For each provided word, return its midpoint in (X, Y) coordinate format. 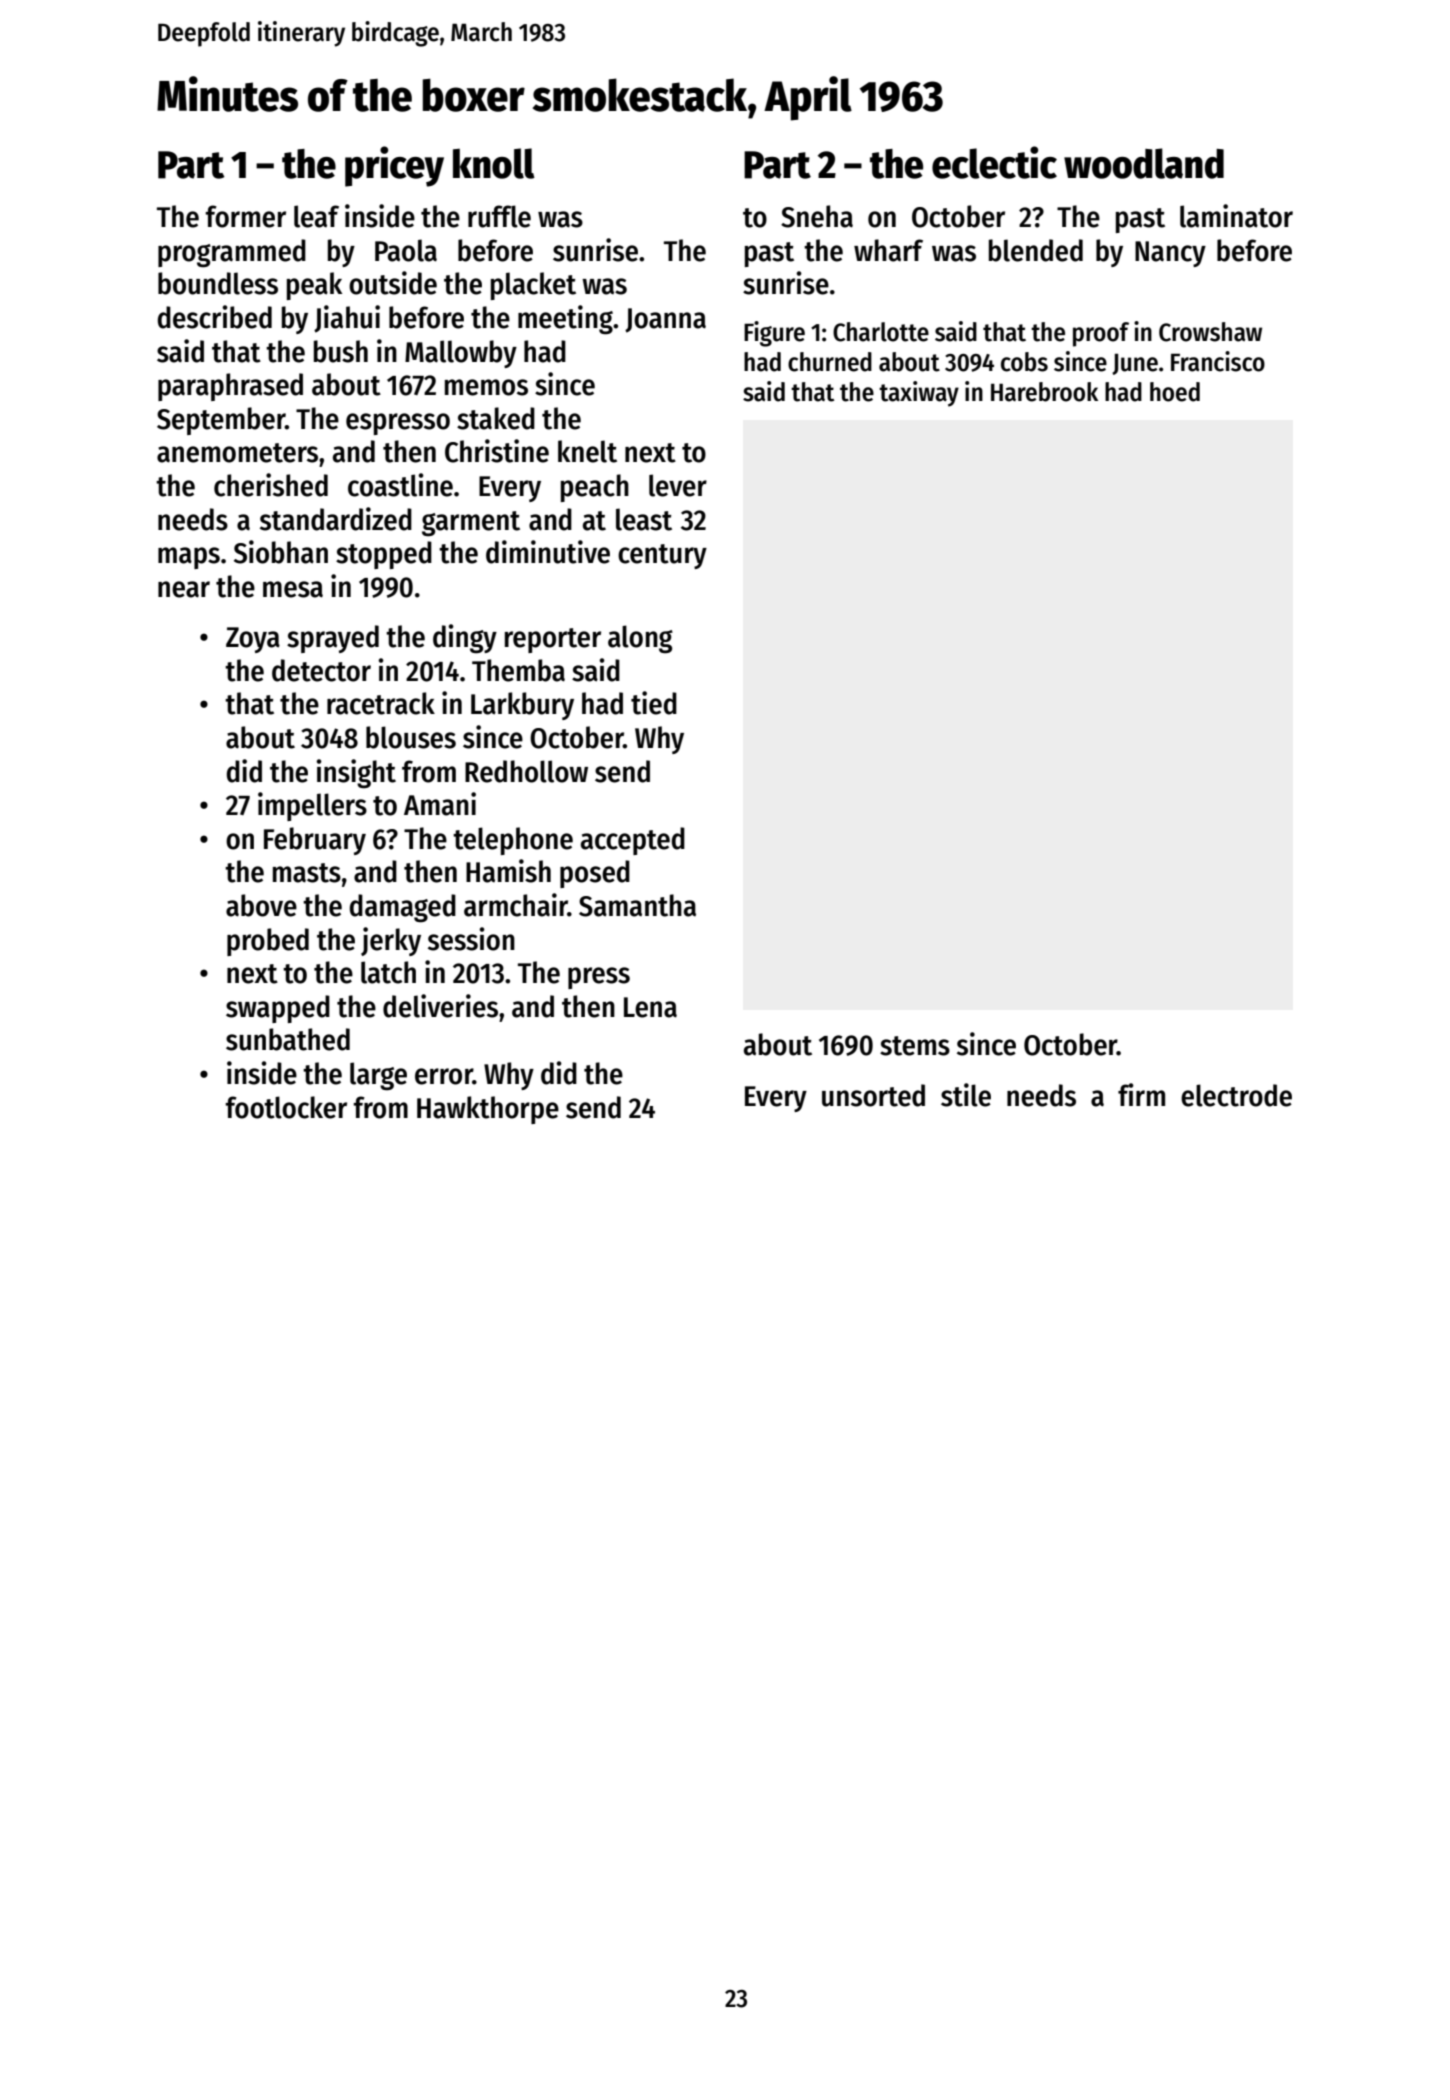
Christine (497, 451)
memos (486, 387)
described (214, 317)
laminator (1236, 216)
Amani (440, 804)
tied (654, 703)
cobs (1024, 362)
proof (1101, 334)
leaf (316, 216)
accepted (633, 841)
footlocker (286, 1107)
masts (307, 873)
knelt (587, 451)
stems (915, 1046)
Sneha (817, 216)
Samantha (637, 905)
